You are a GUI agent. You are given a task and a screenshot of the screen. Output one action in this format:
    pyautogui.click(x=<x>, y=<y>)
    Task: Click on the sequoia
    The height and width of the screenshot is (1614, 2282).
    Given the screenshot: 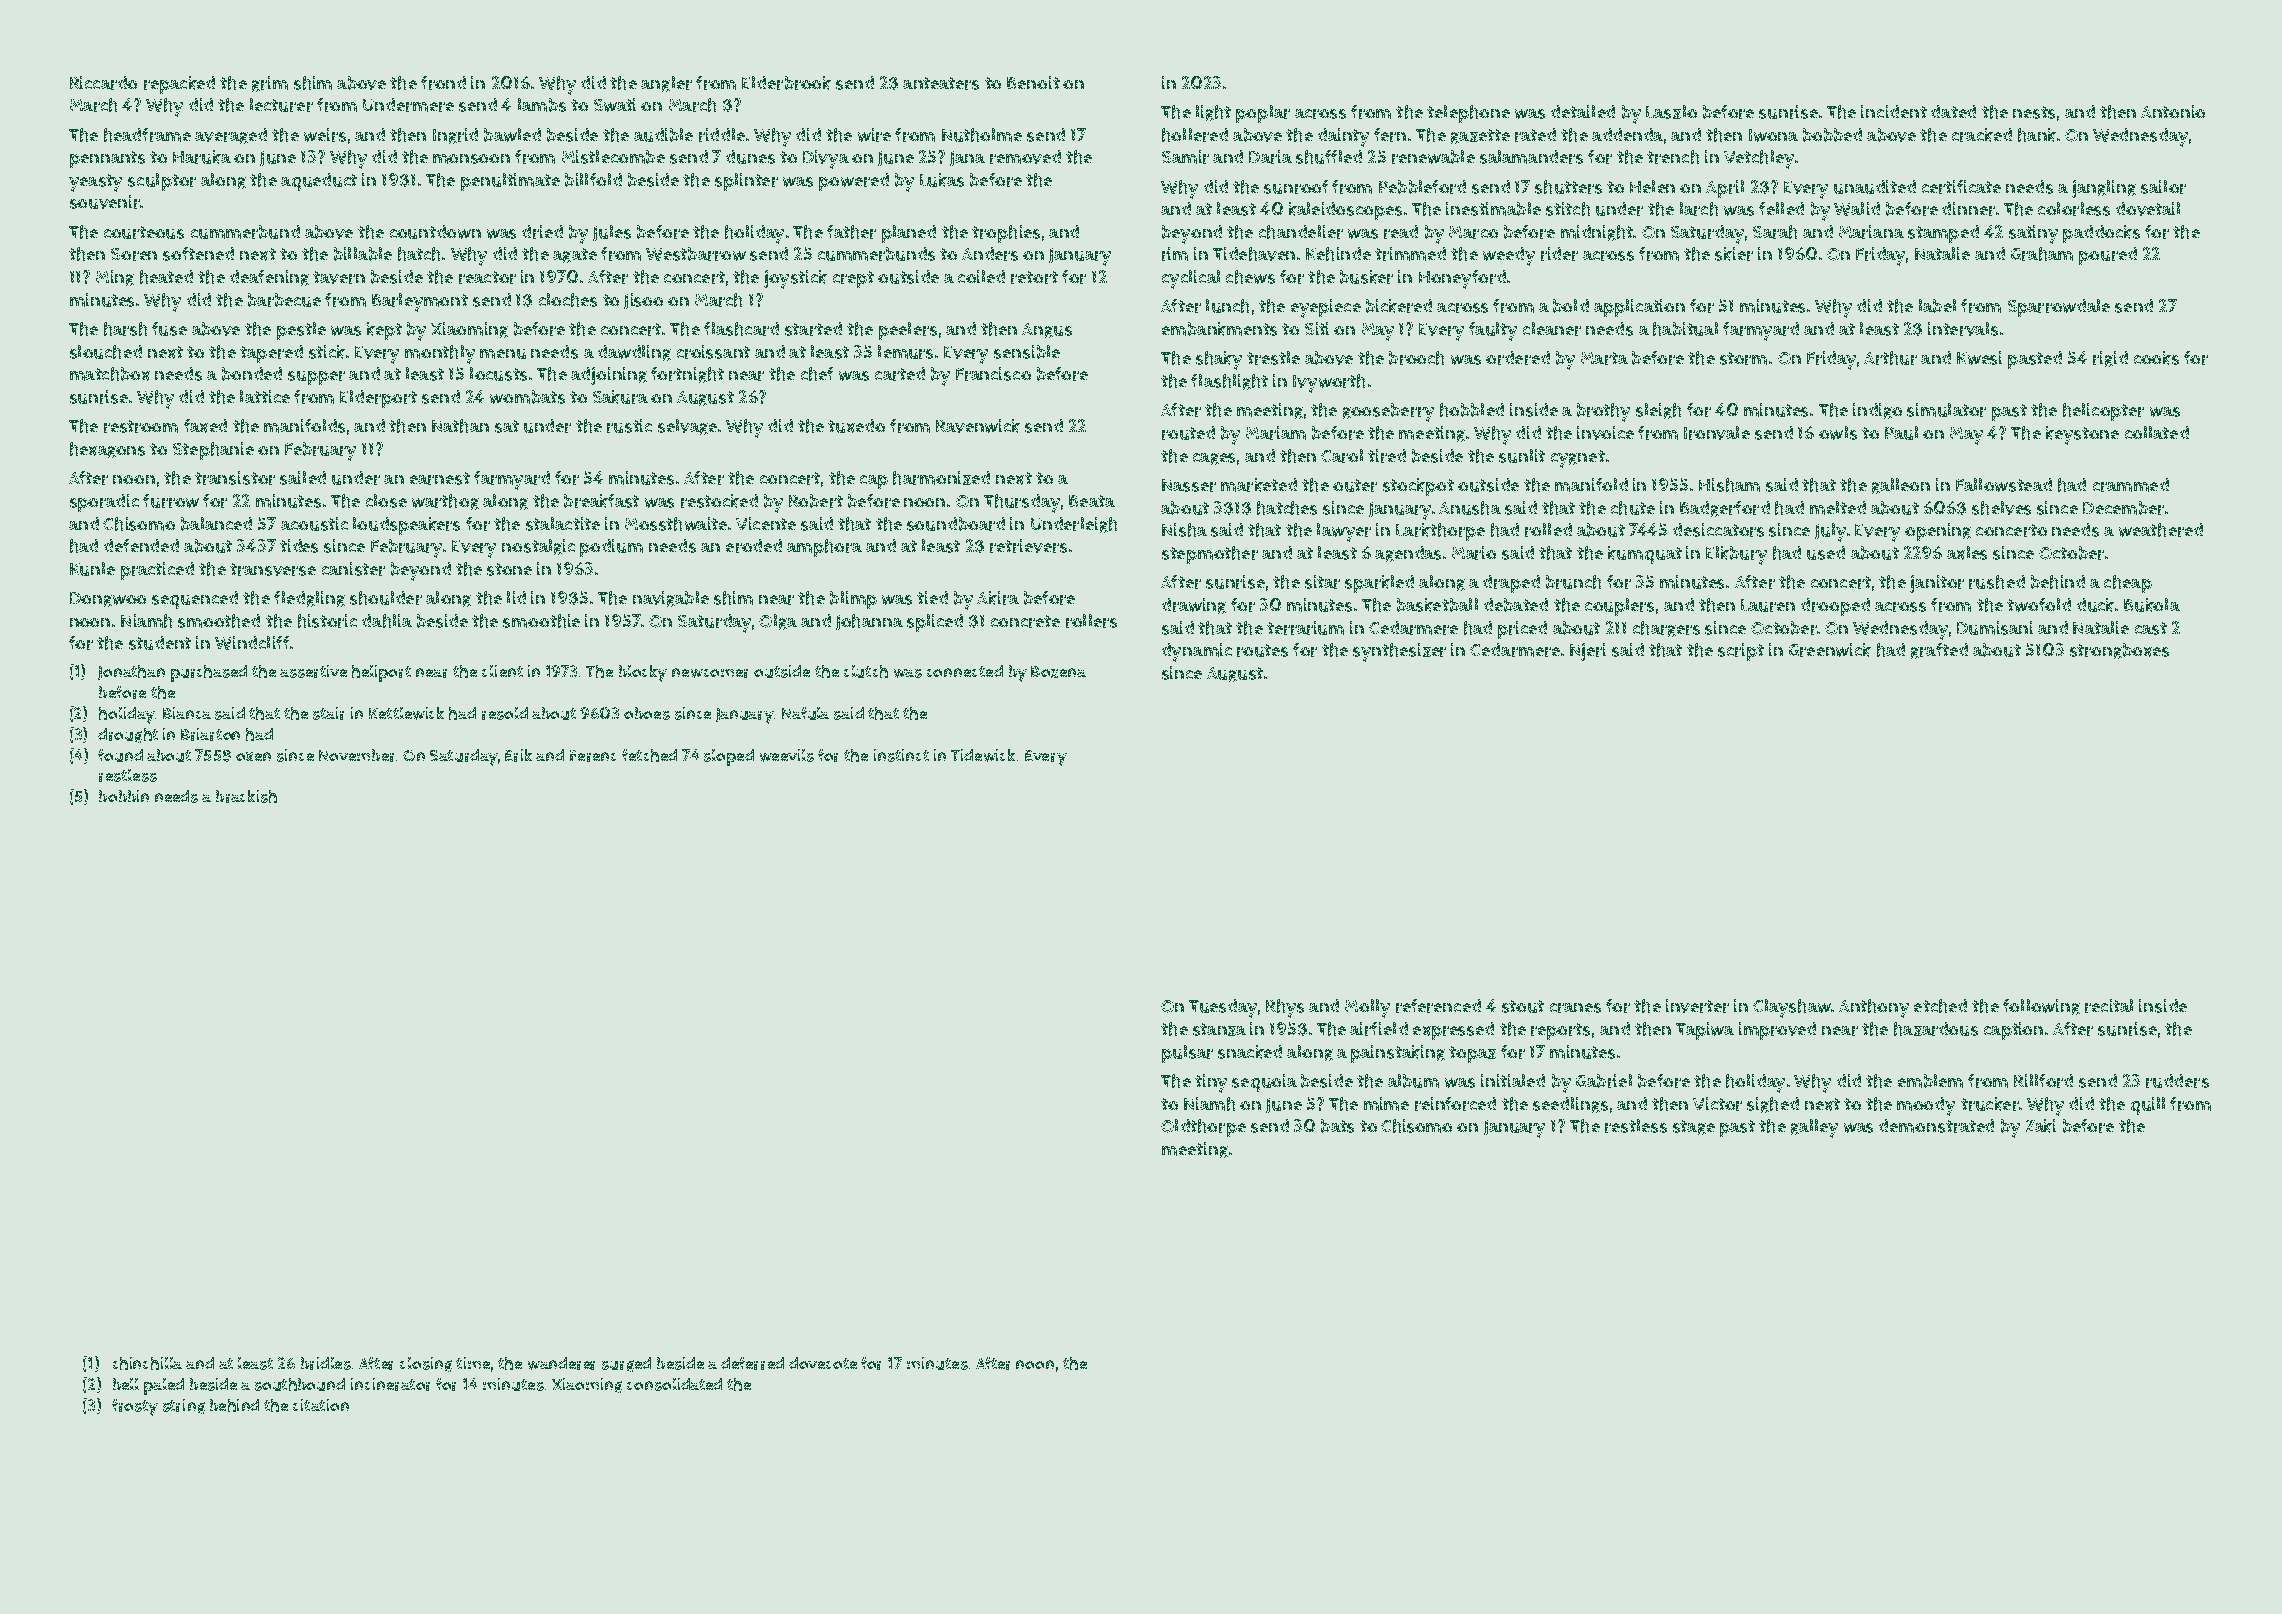 What is the action you would take?
    pyautogui.click(x=1264, y=1083)
